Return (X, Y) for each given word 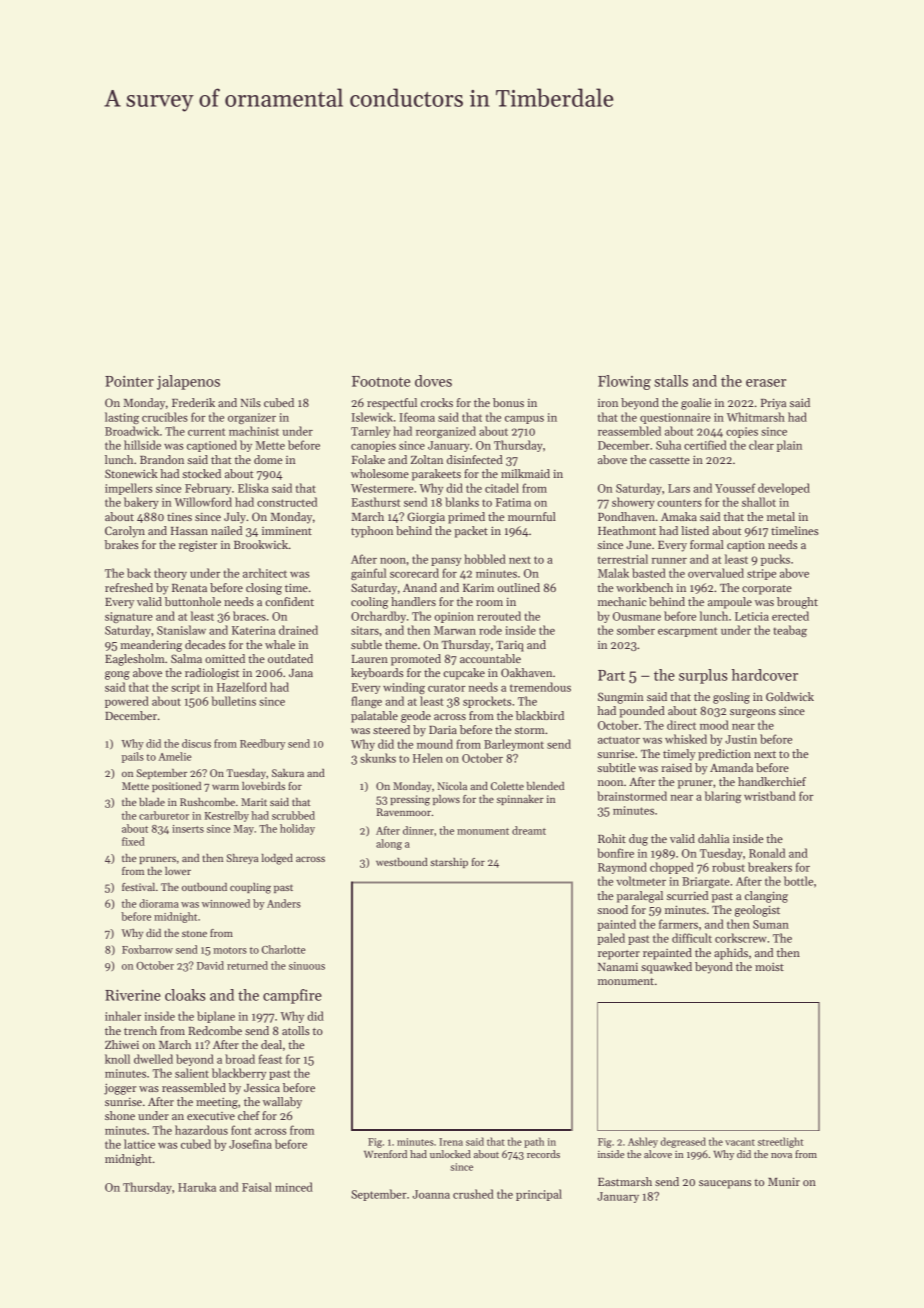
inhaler (123, 1016)
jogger (120, 1089)
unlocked (450, 1154)
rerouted (499, 616)
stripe (761, 574)
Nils (251, 402)
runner (669, 561)
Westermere (382, 488)
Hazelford (242, 687)
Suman (771, 924)
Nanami (618, 967)
